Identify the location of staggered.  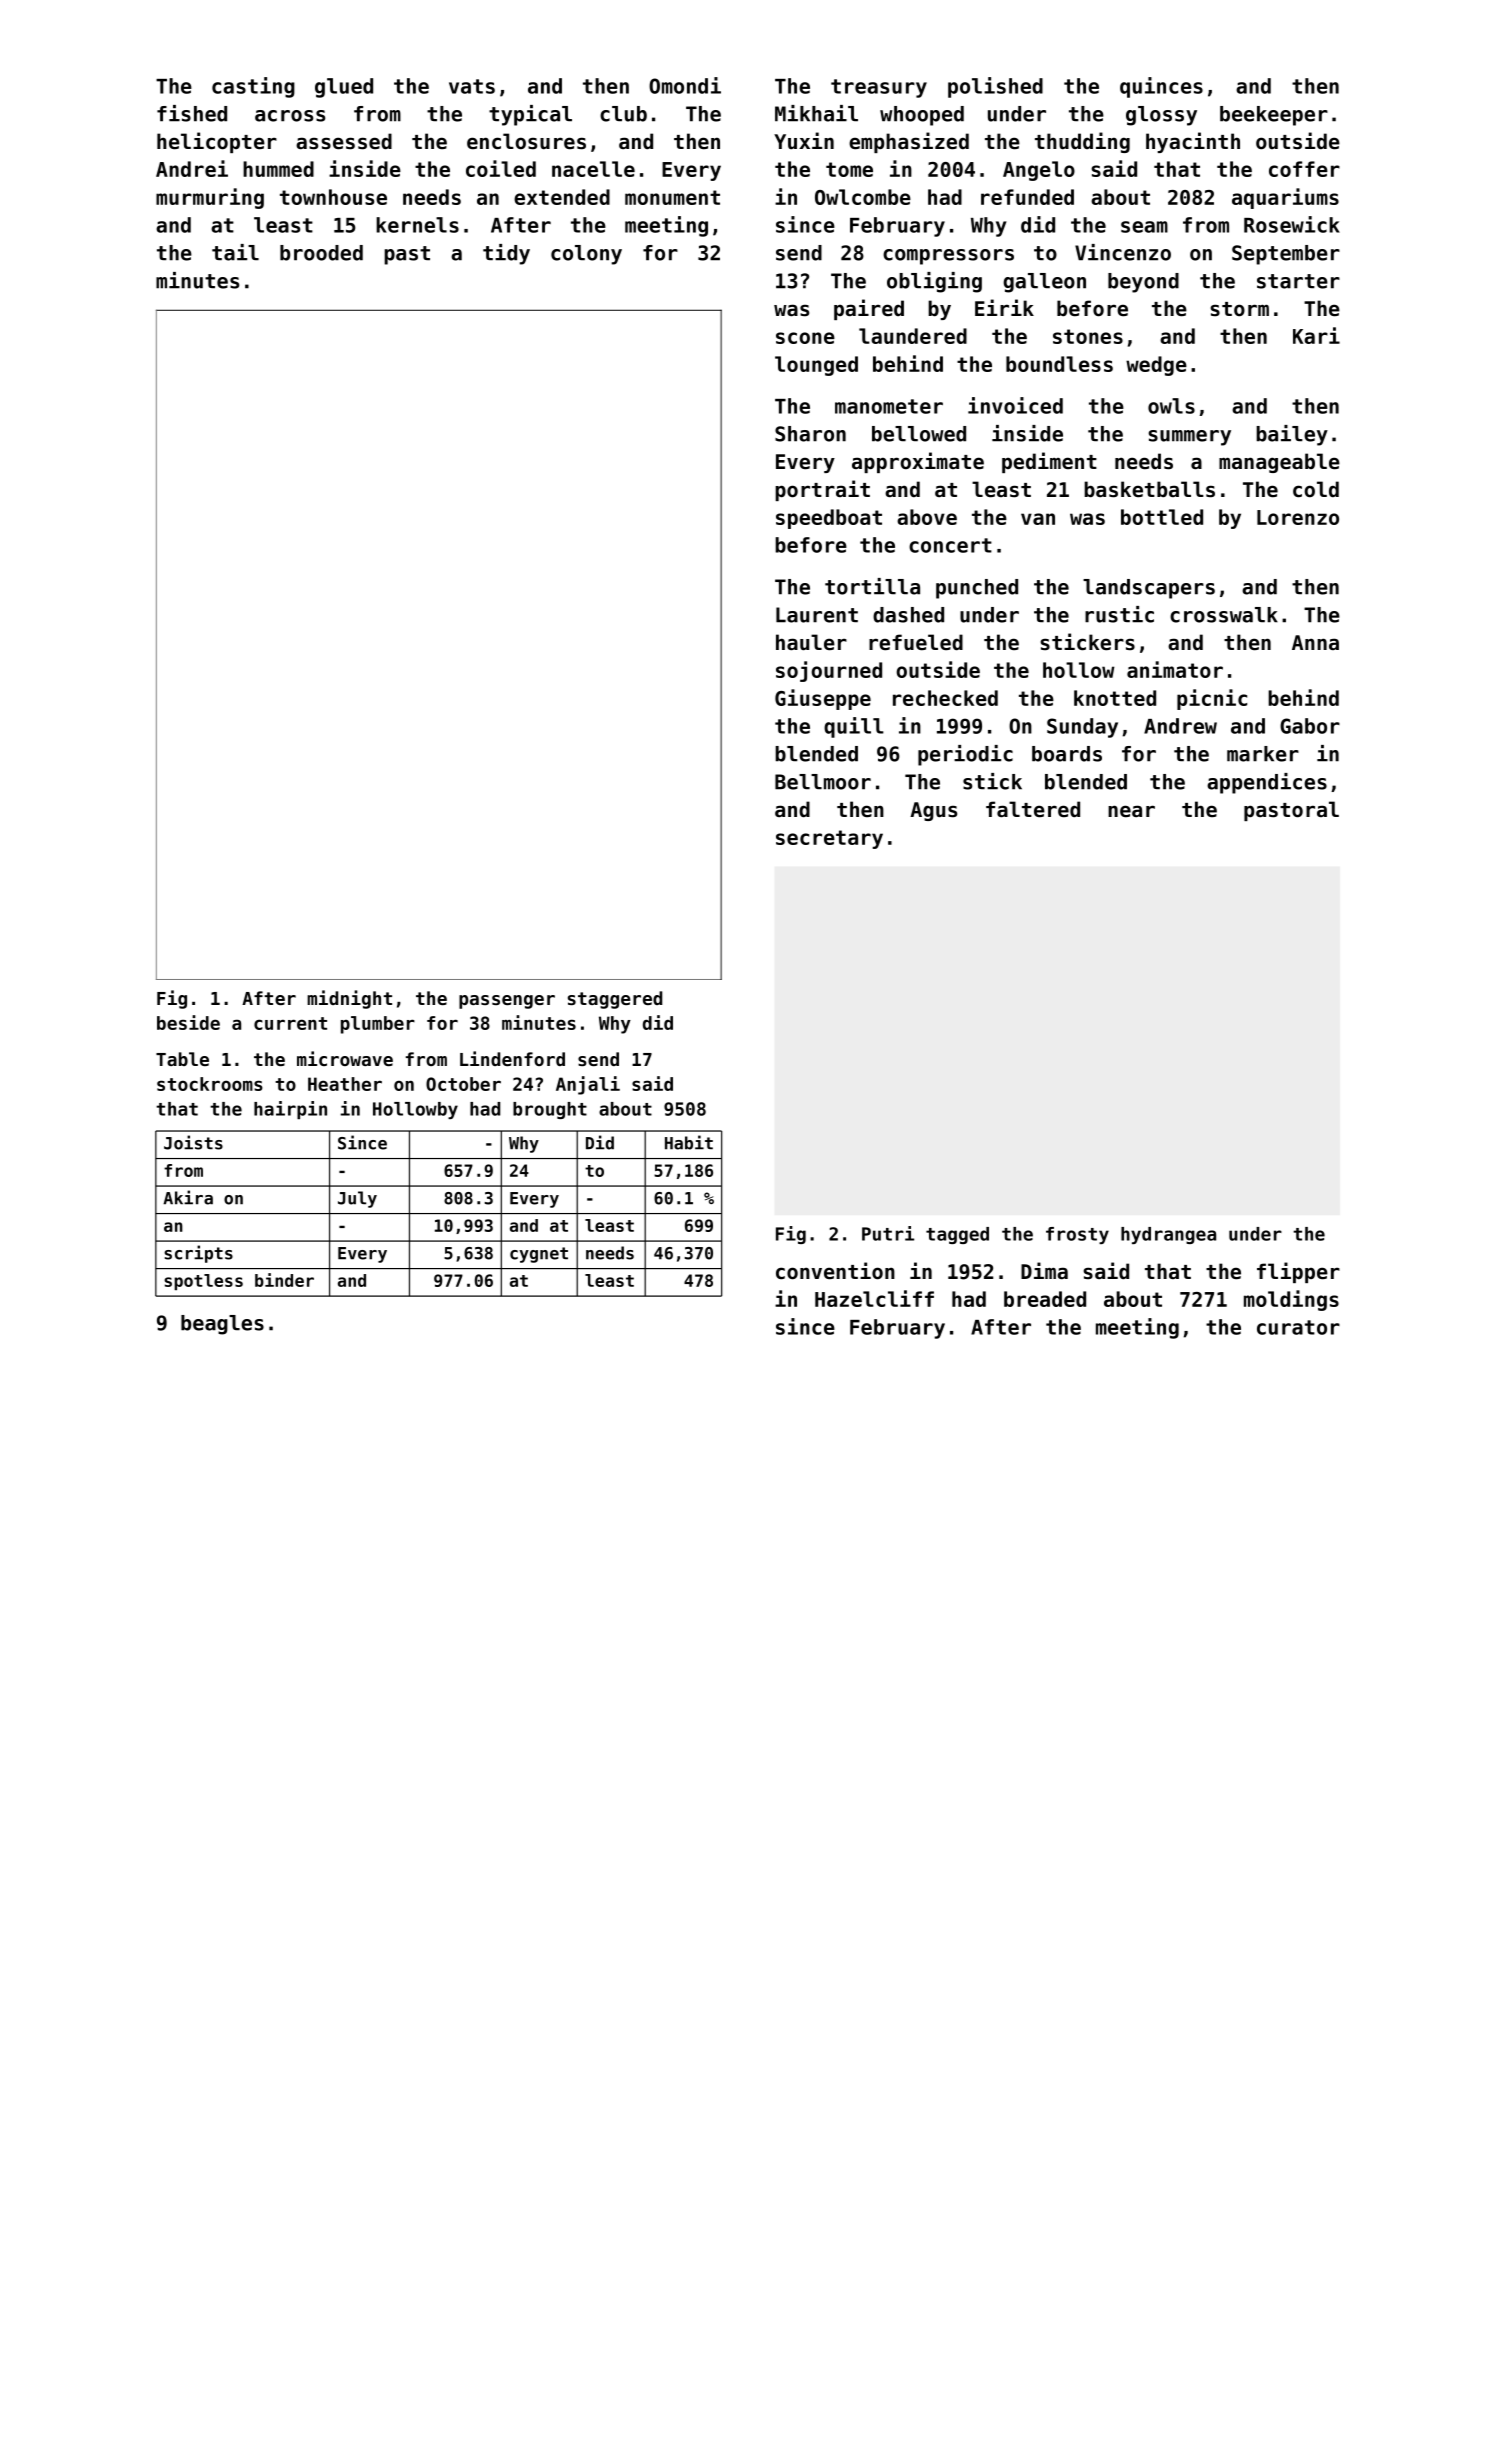
(615, 1000).
